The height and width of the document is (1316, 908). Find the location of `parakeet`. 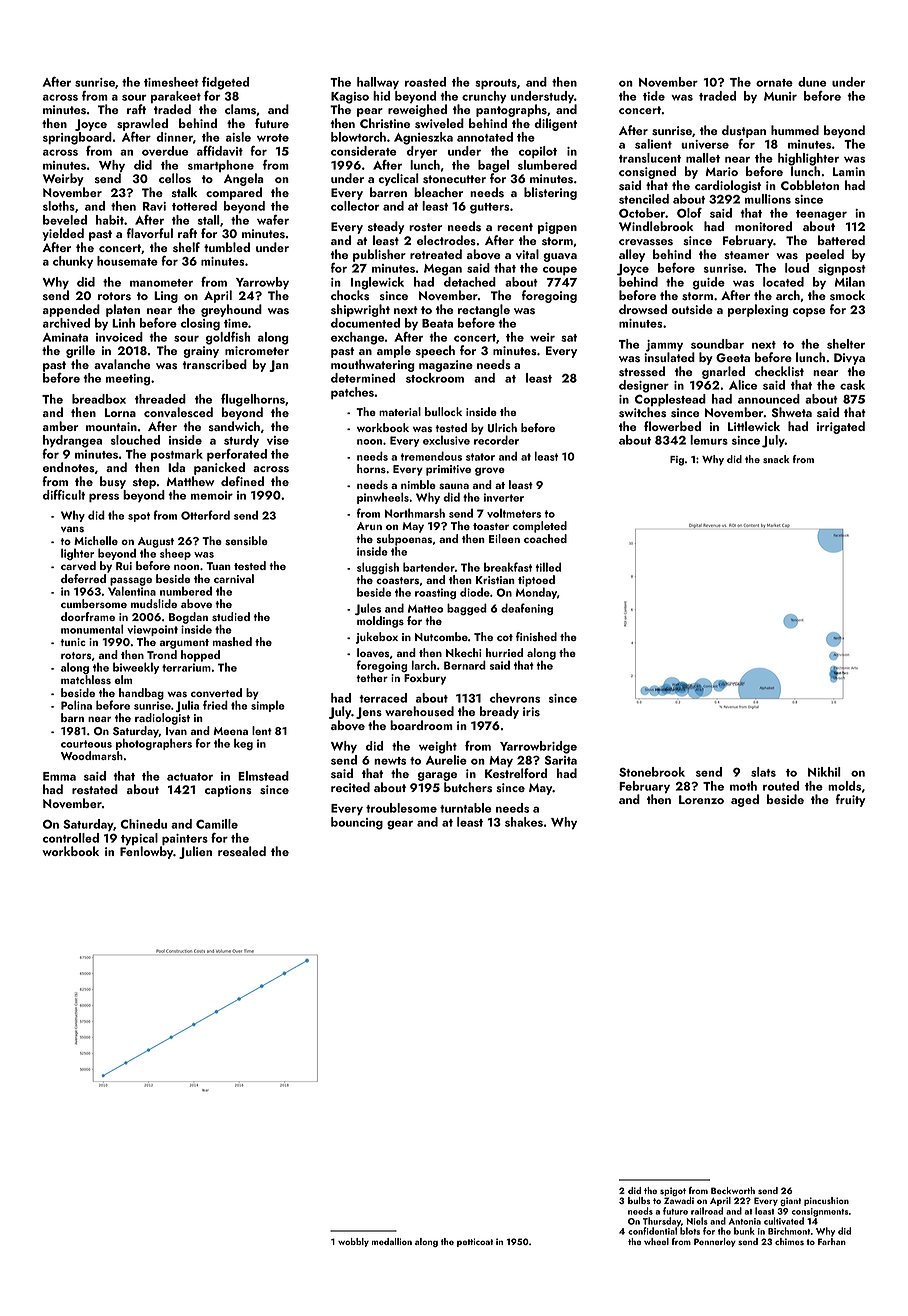

parakeet is located at coordinates (176, 97).
